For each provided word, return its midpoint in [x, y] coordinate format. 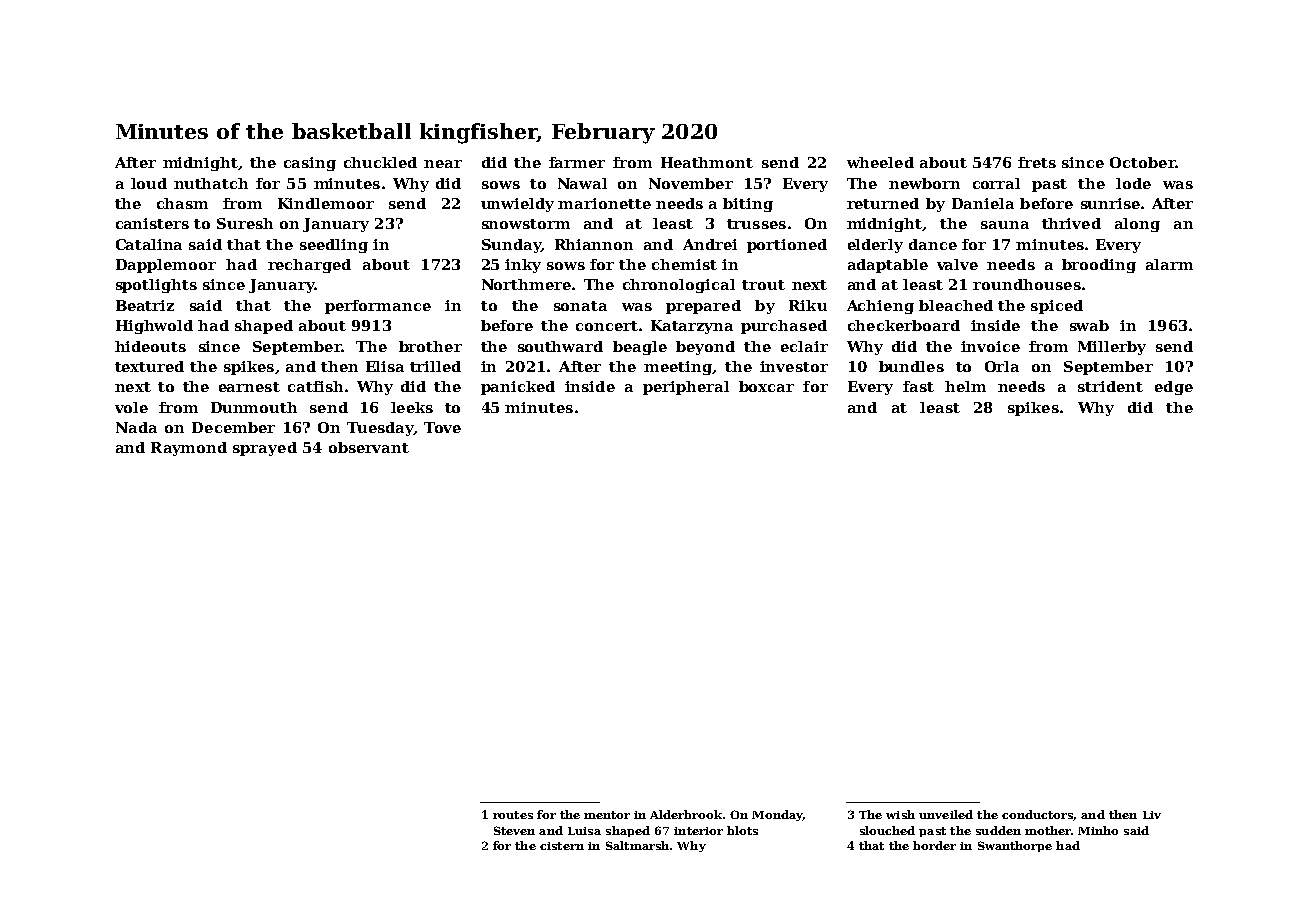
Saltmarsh [637, 845]
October [1143, 162]
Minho [1098, 830]
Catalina [149, 244]
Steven [514, 830]
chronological [679, 286]
